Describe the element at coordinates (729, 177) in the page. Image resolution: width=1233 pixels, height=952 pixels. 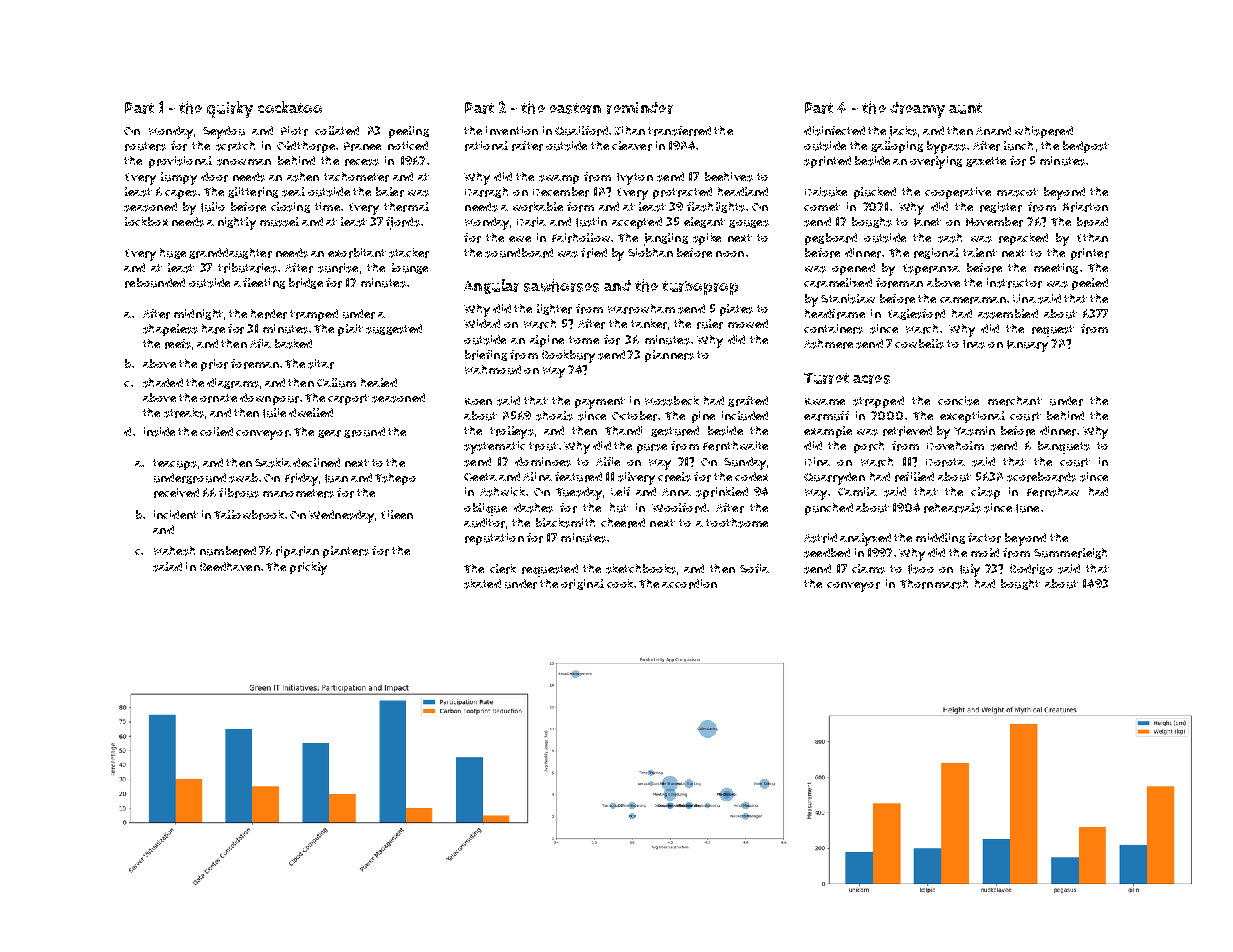
I see `beehives` at that location.
